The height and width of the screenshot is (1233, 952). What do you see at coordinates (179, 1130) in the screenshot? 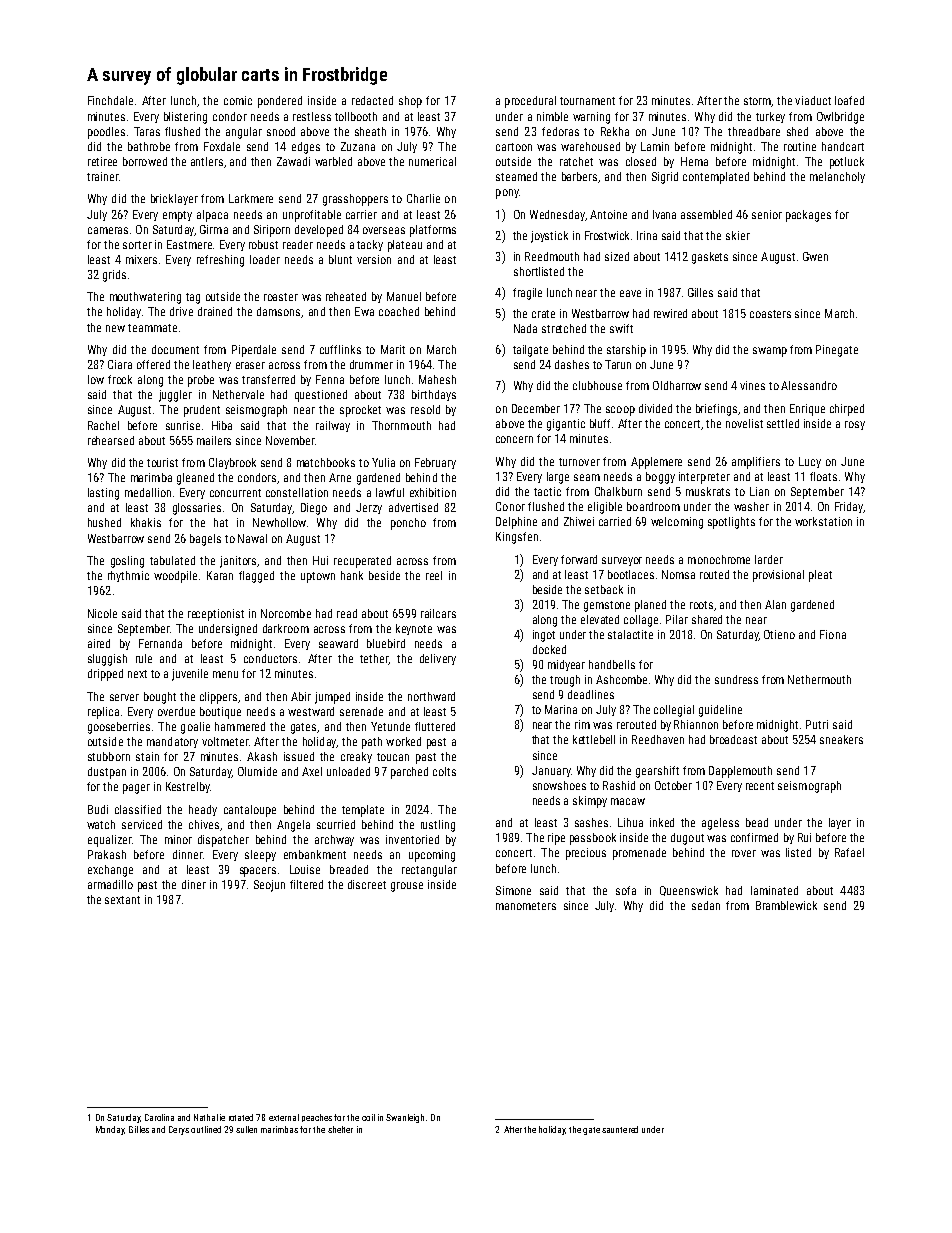
I see `Cerys` at bounding box center [179, 1130].
